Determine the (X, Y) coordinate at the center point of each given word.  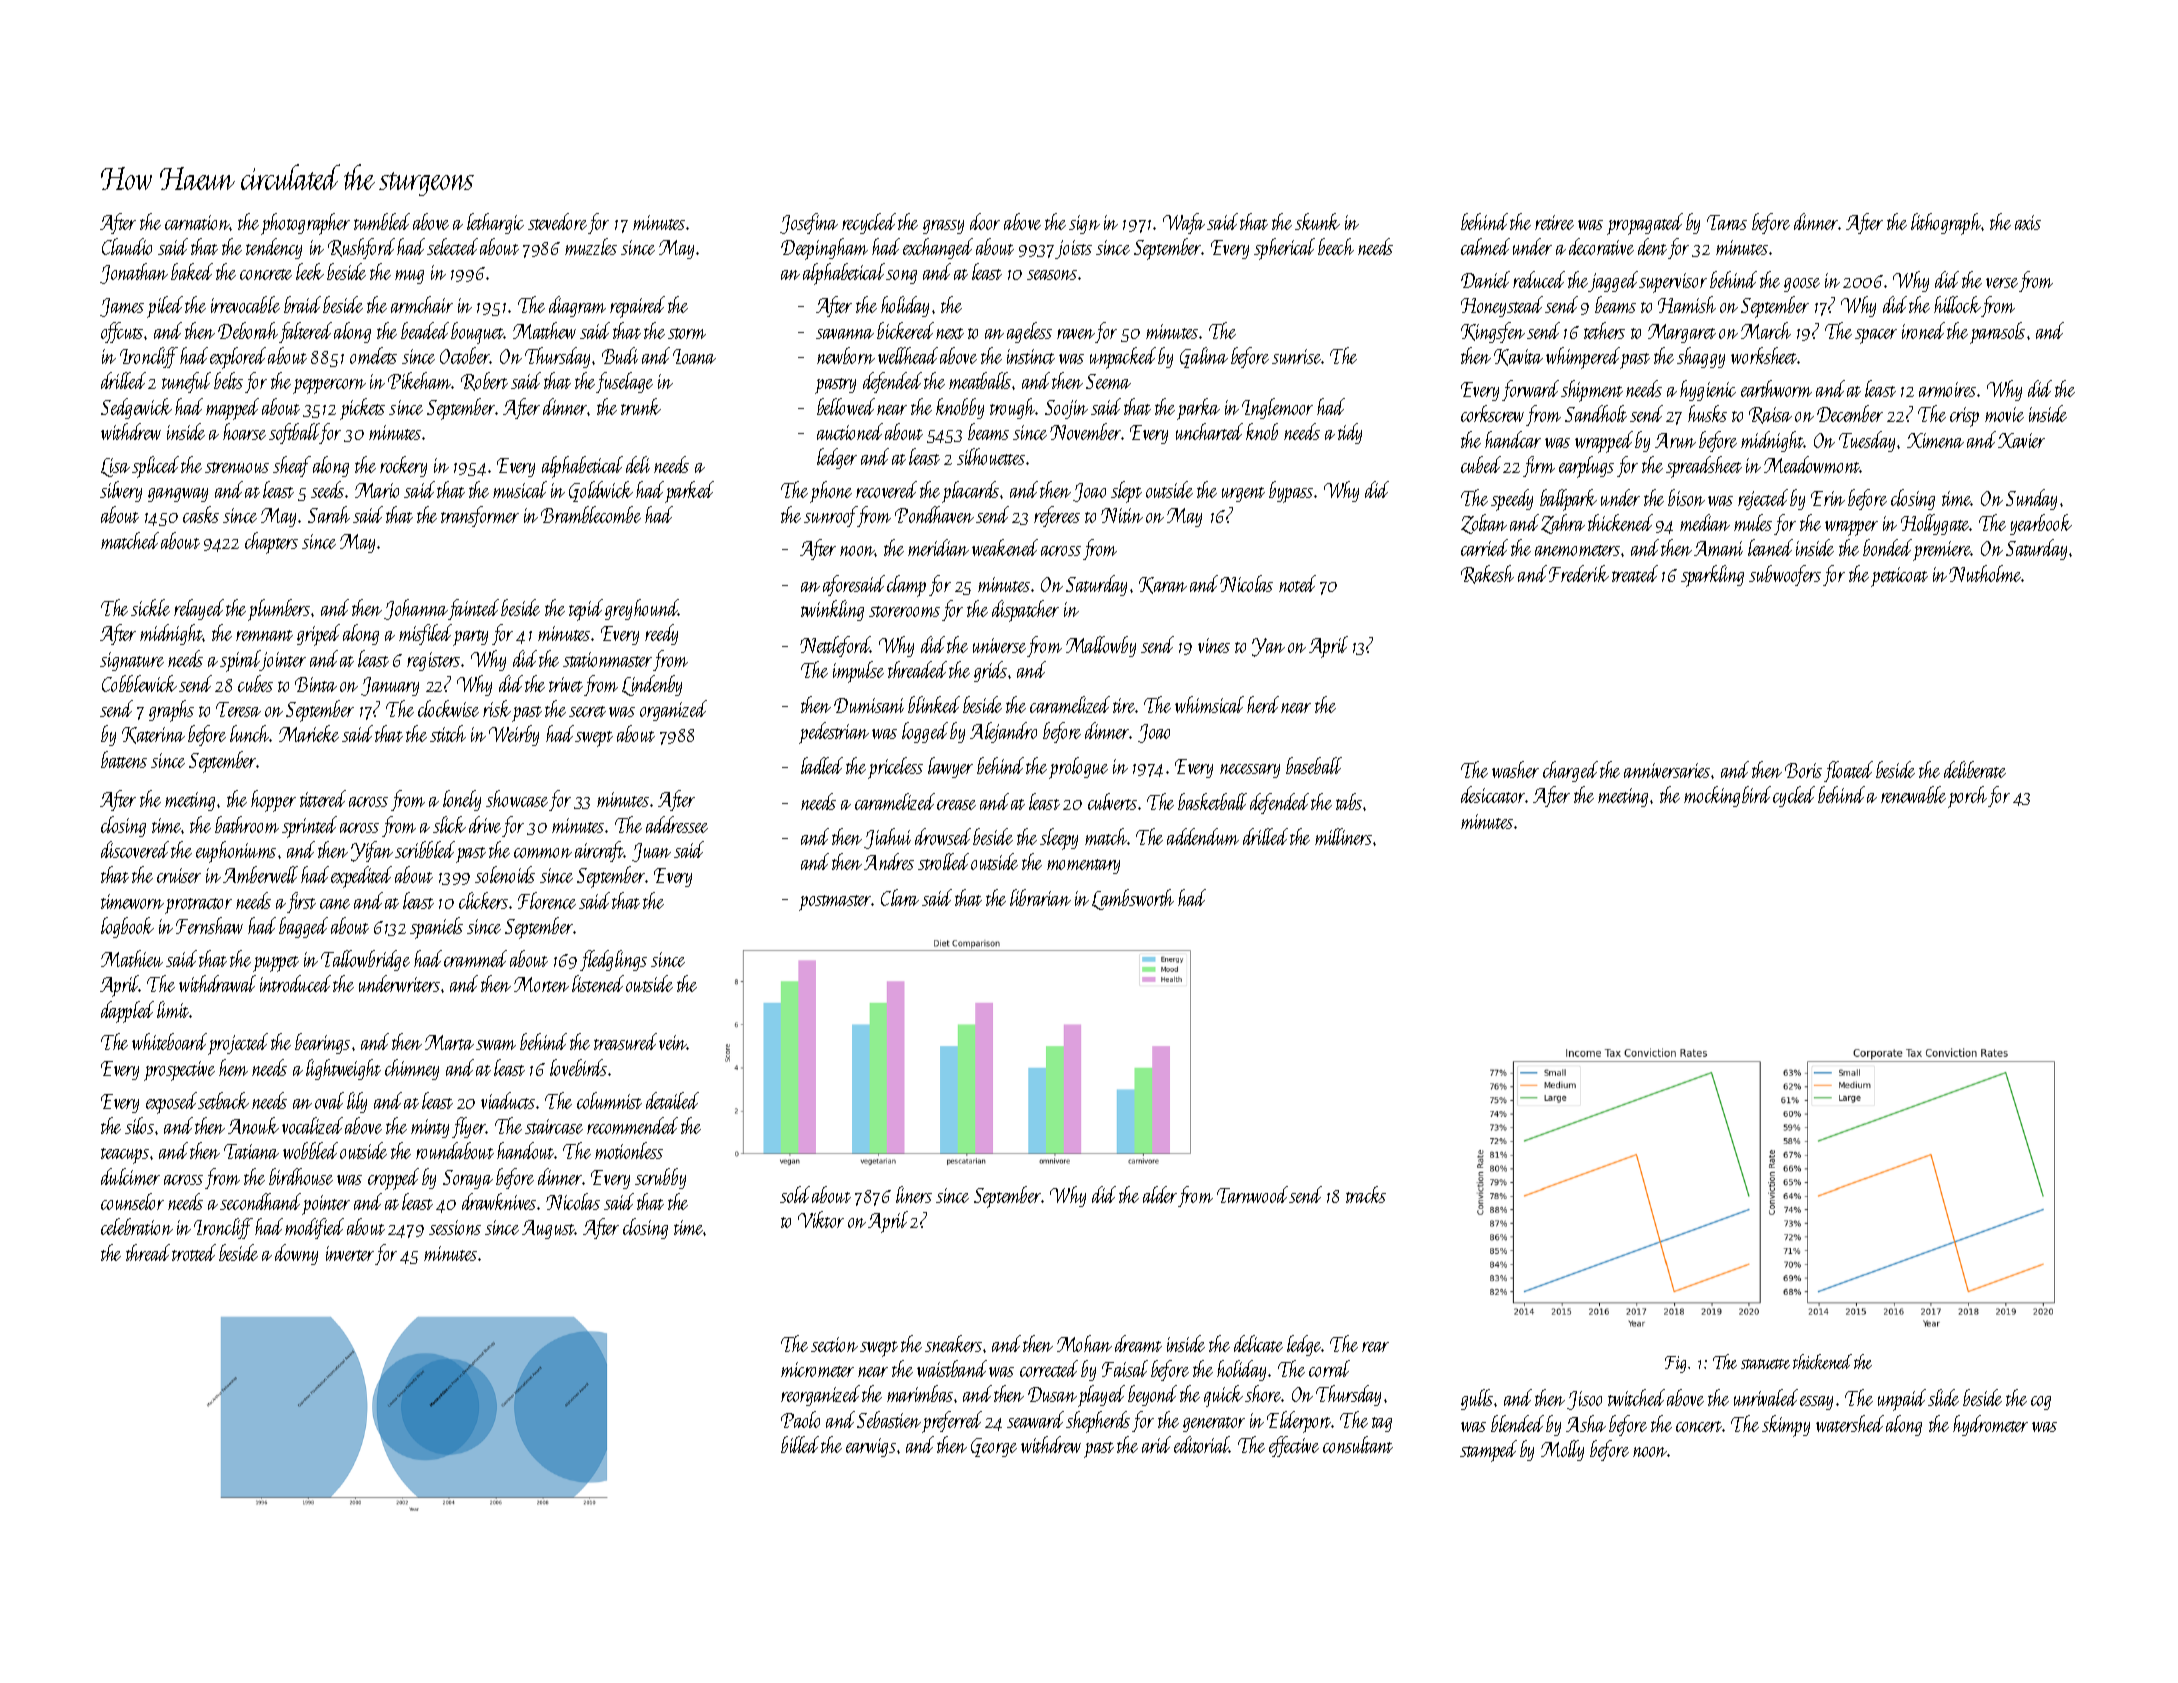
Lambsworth (1133, 899)
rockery (403, 466)
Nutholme (1985, 573)
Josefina (809, 223)
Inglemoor (1277, 408)
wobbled (310, 1150)
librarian (1040, 897)
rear (1375, 1347)
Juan (651, 852)
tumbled (382, 221)
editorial (1202, 1444)
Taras (1727, 222)
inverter (350, 1253)
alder (1160, 1194)
